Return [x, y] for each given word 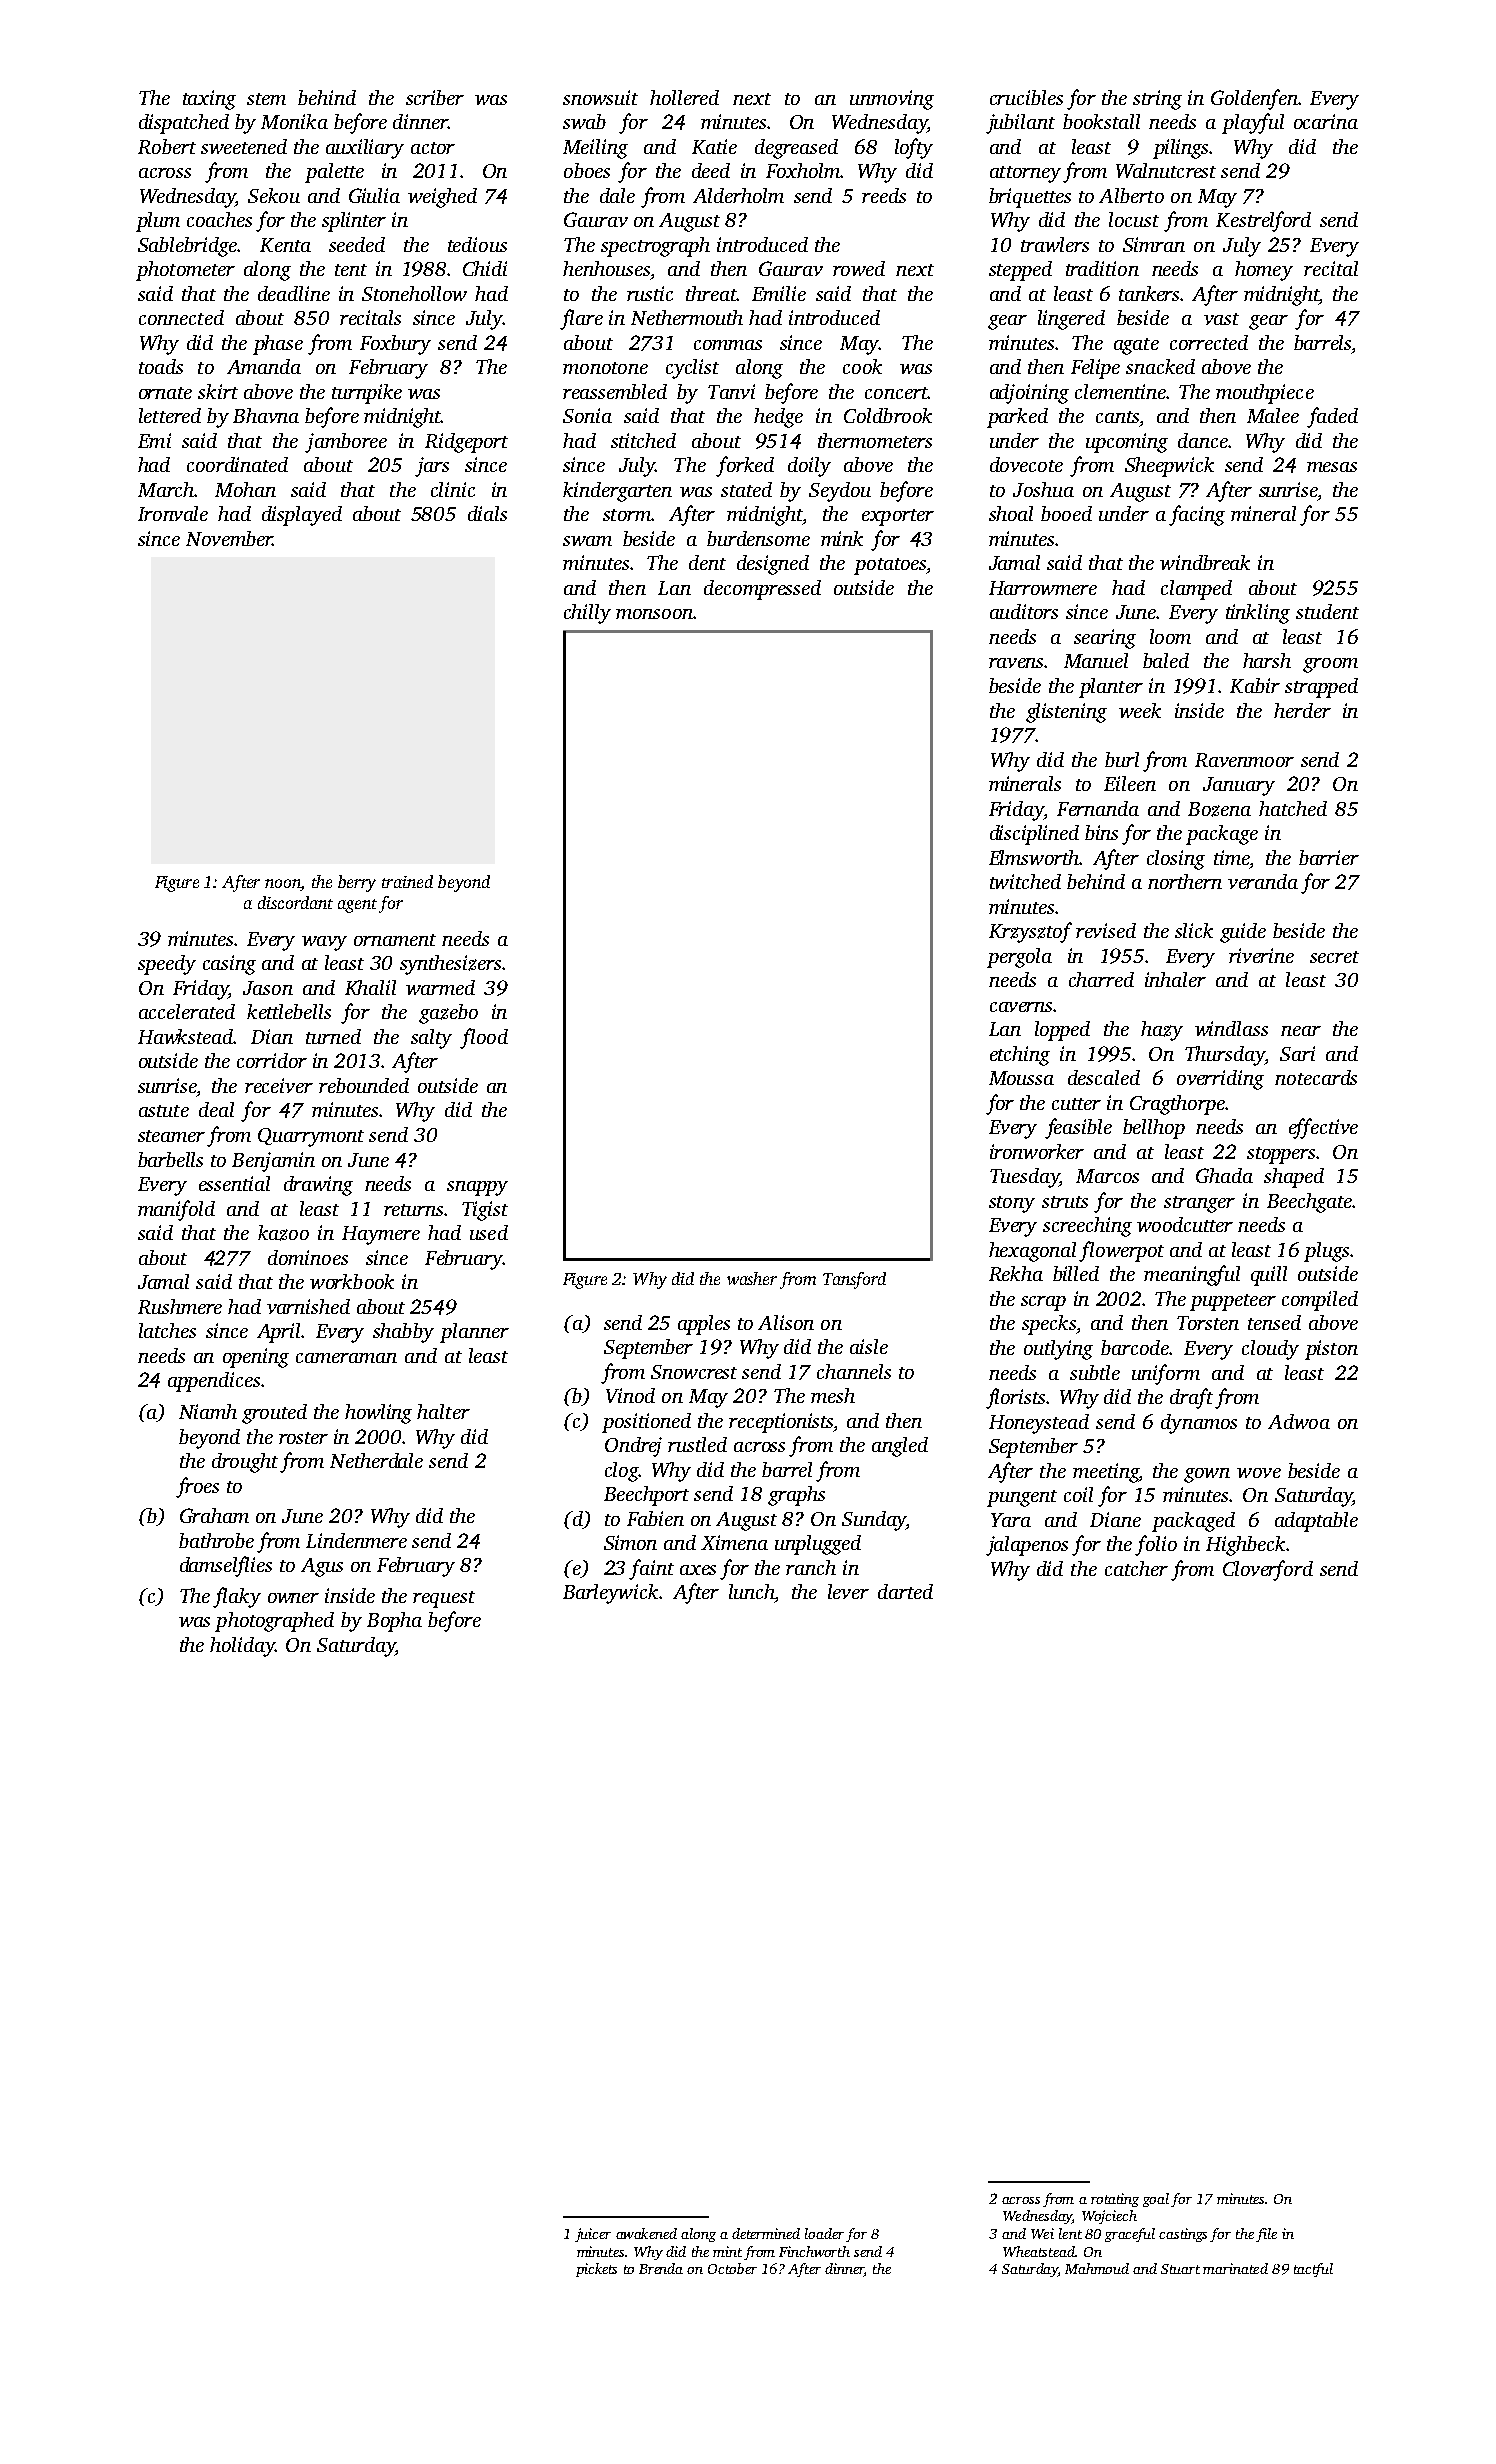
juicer [593, 2235]
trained [407, 881]
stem [266, 99]
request [444, 1599]
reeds [884, 195]
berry [357, 883]
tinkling [1258, 614]
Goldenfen [1254, 99]
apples [704, 1325]
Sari [1297, 1053]
